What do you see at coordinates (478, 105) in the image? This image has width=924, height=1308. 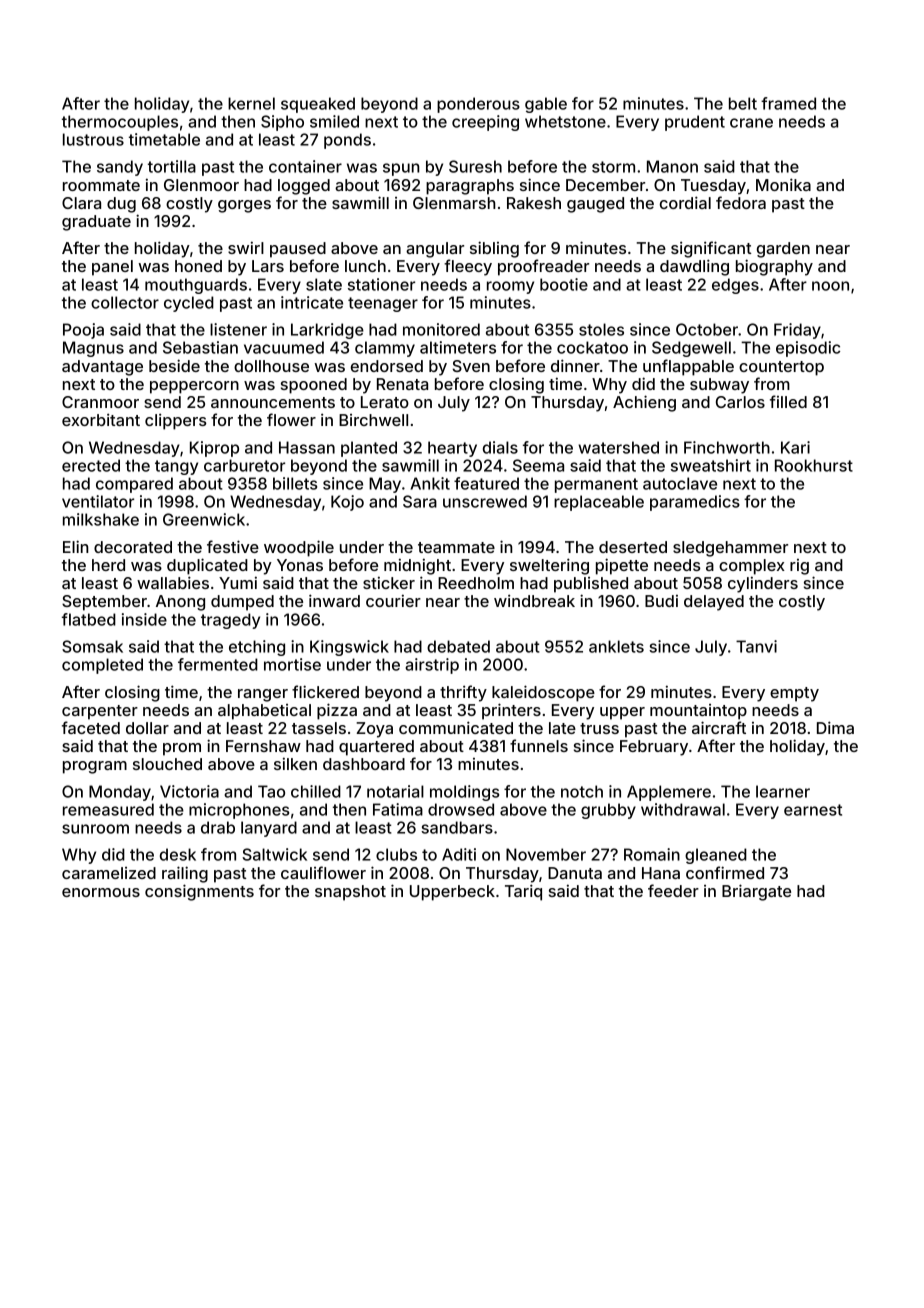 I see `ponderous` at bounding box center [478, 105].
